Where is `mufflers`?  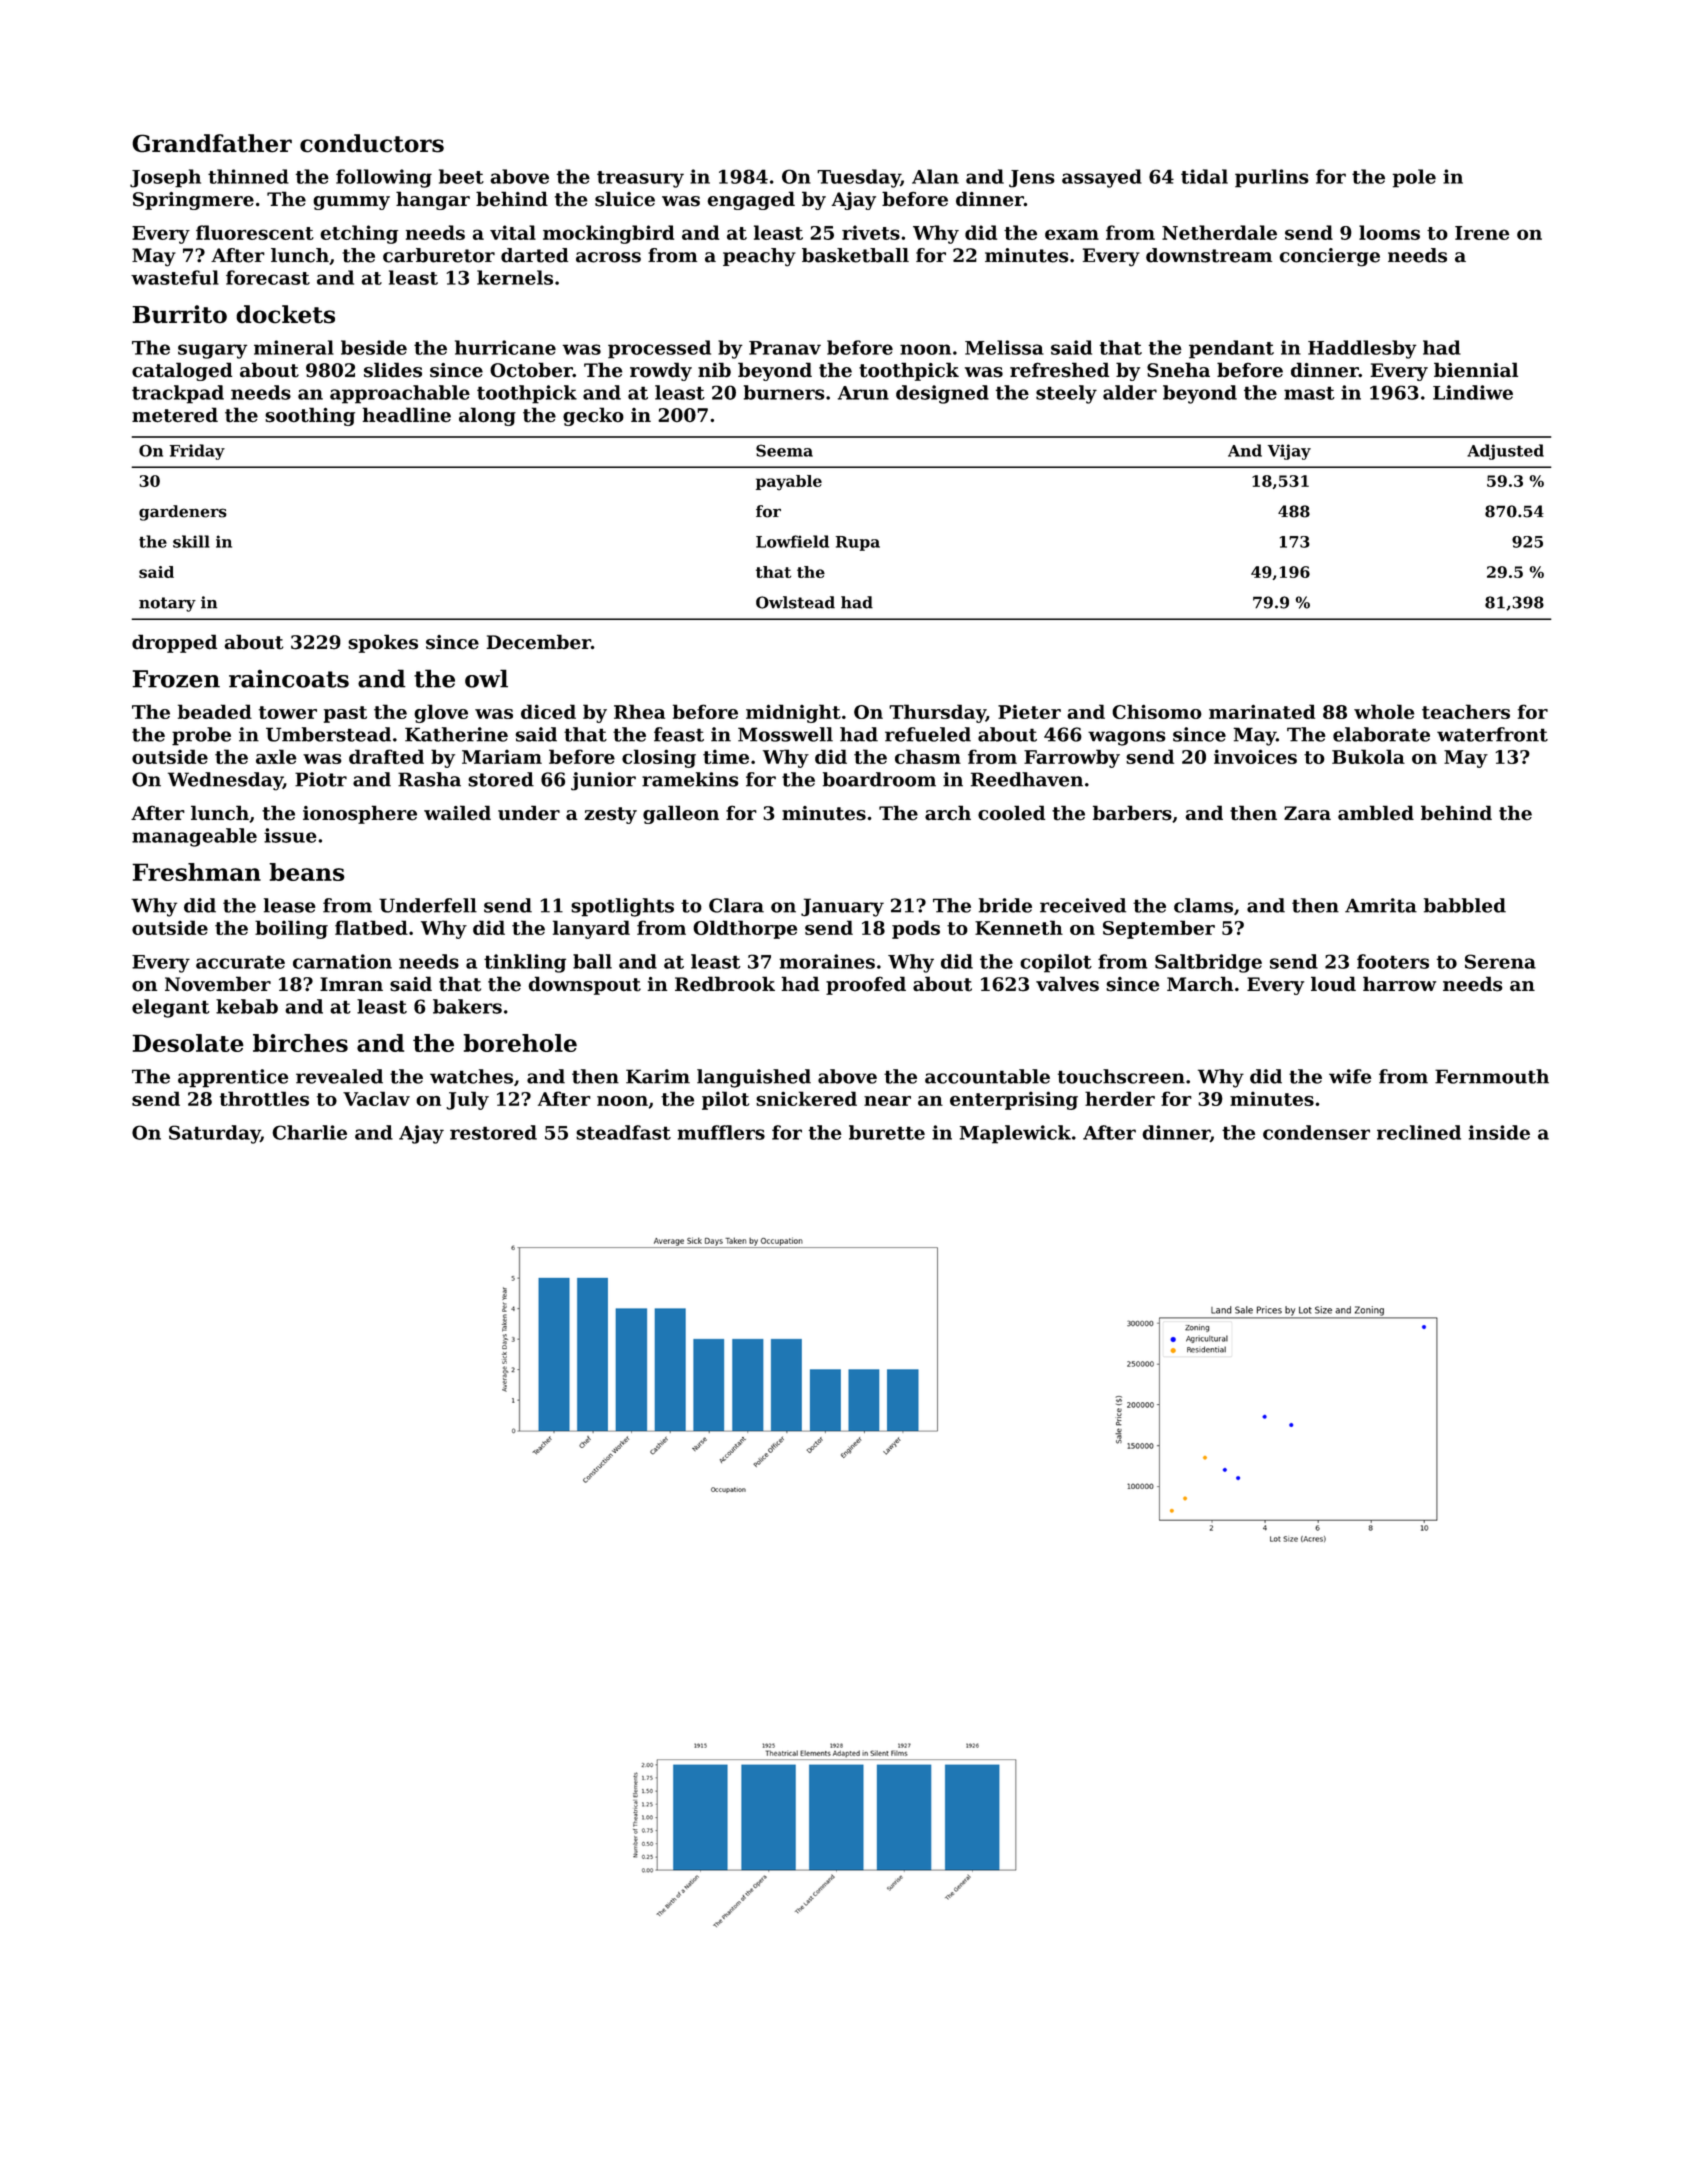 mufflers is located at coordinates (721, 1132).
